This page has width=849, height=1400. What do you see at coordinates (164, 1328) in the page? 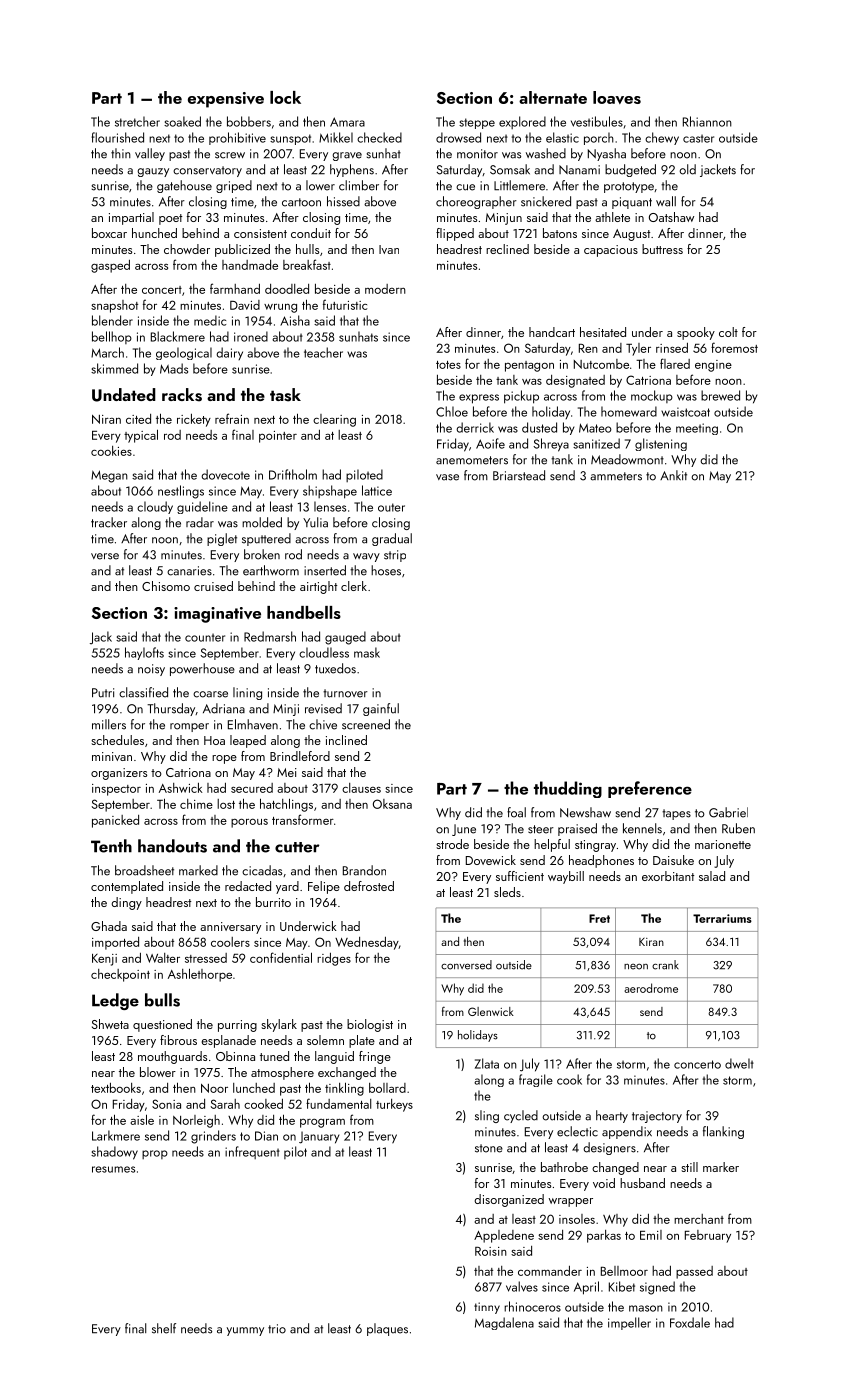
I see `shelf` at bounding box center [164, 1328].
